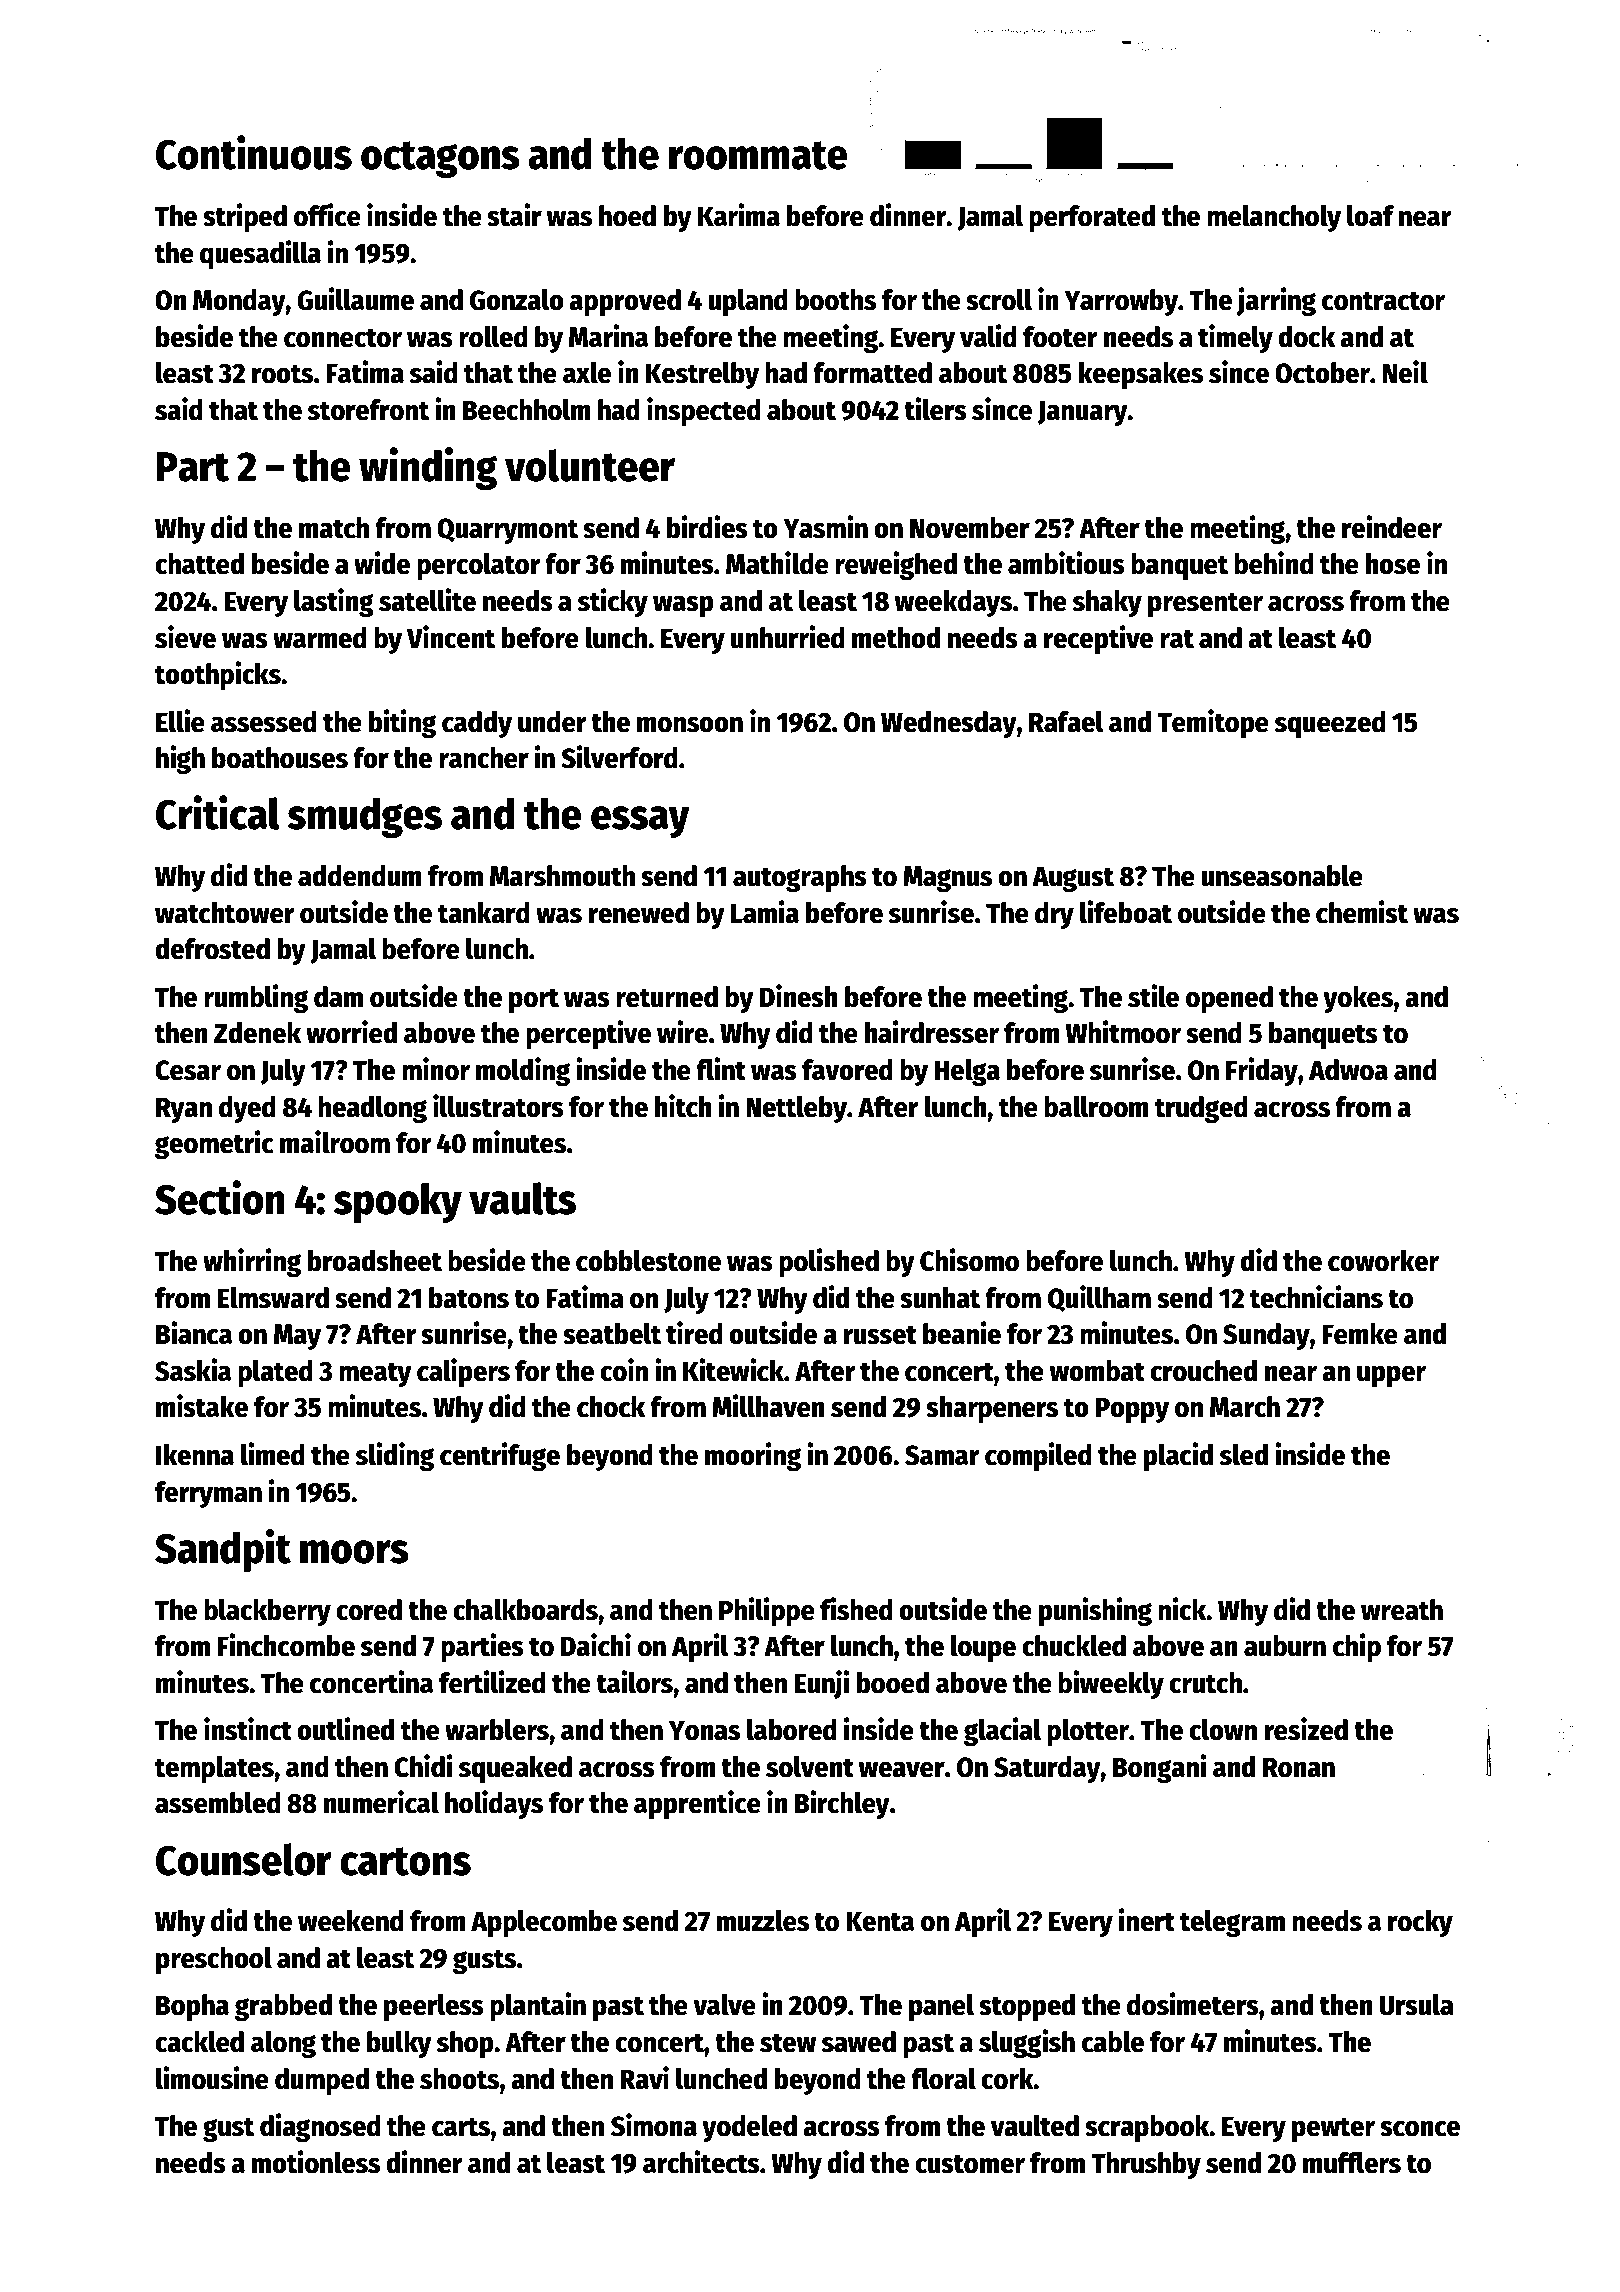  What do you see at coordinates (1203, 1371) in the screenshot?
I see `crouched` at bounding box center [1203, 1371].
